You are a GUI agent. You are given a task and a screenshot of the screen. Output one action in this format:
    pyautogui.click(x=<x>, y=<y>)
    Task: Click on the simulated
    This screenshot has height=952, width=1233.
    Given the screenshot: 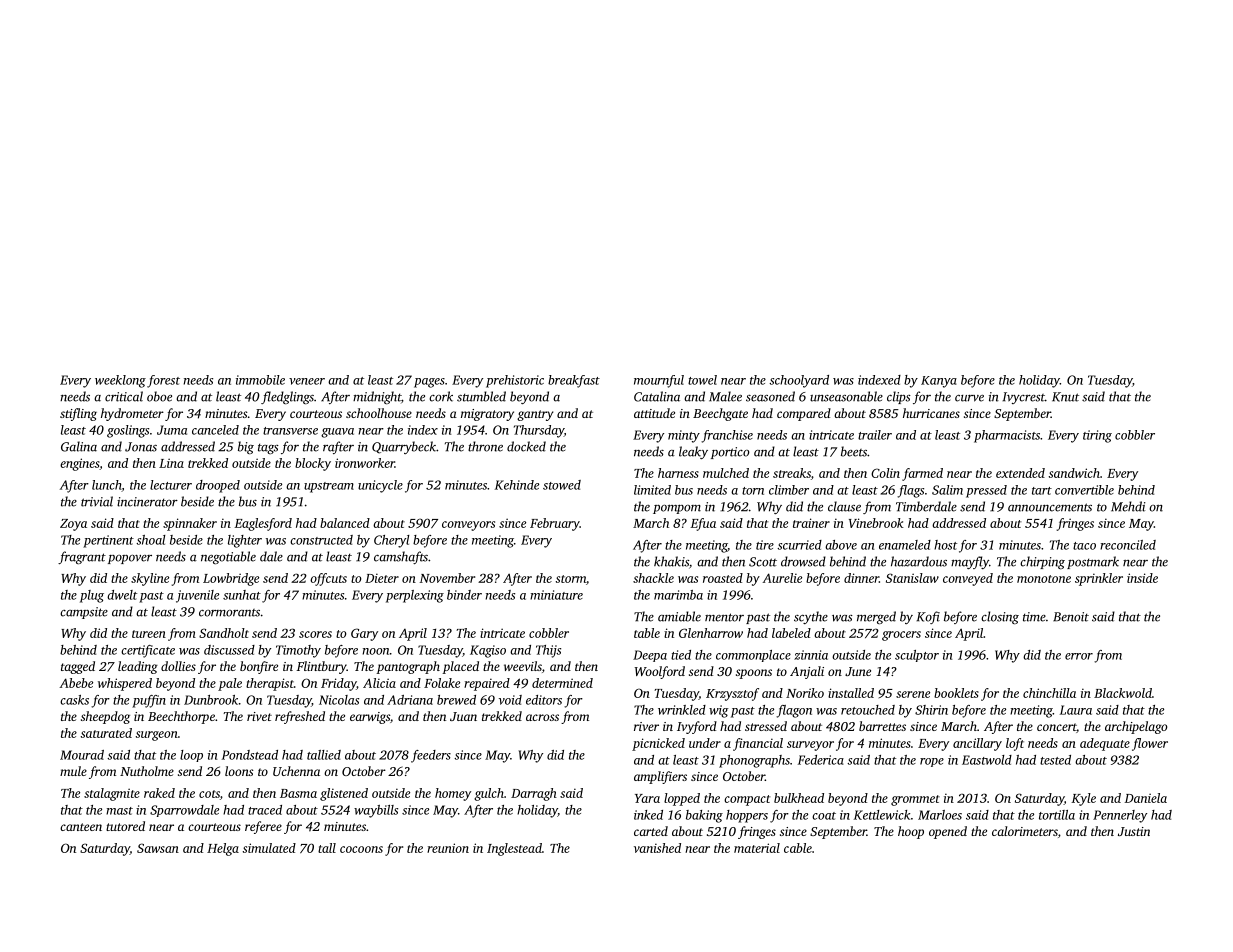 What is the action you would take?
    pyautogui.click(x=269, y=848)
